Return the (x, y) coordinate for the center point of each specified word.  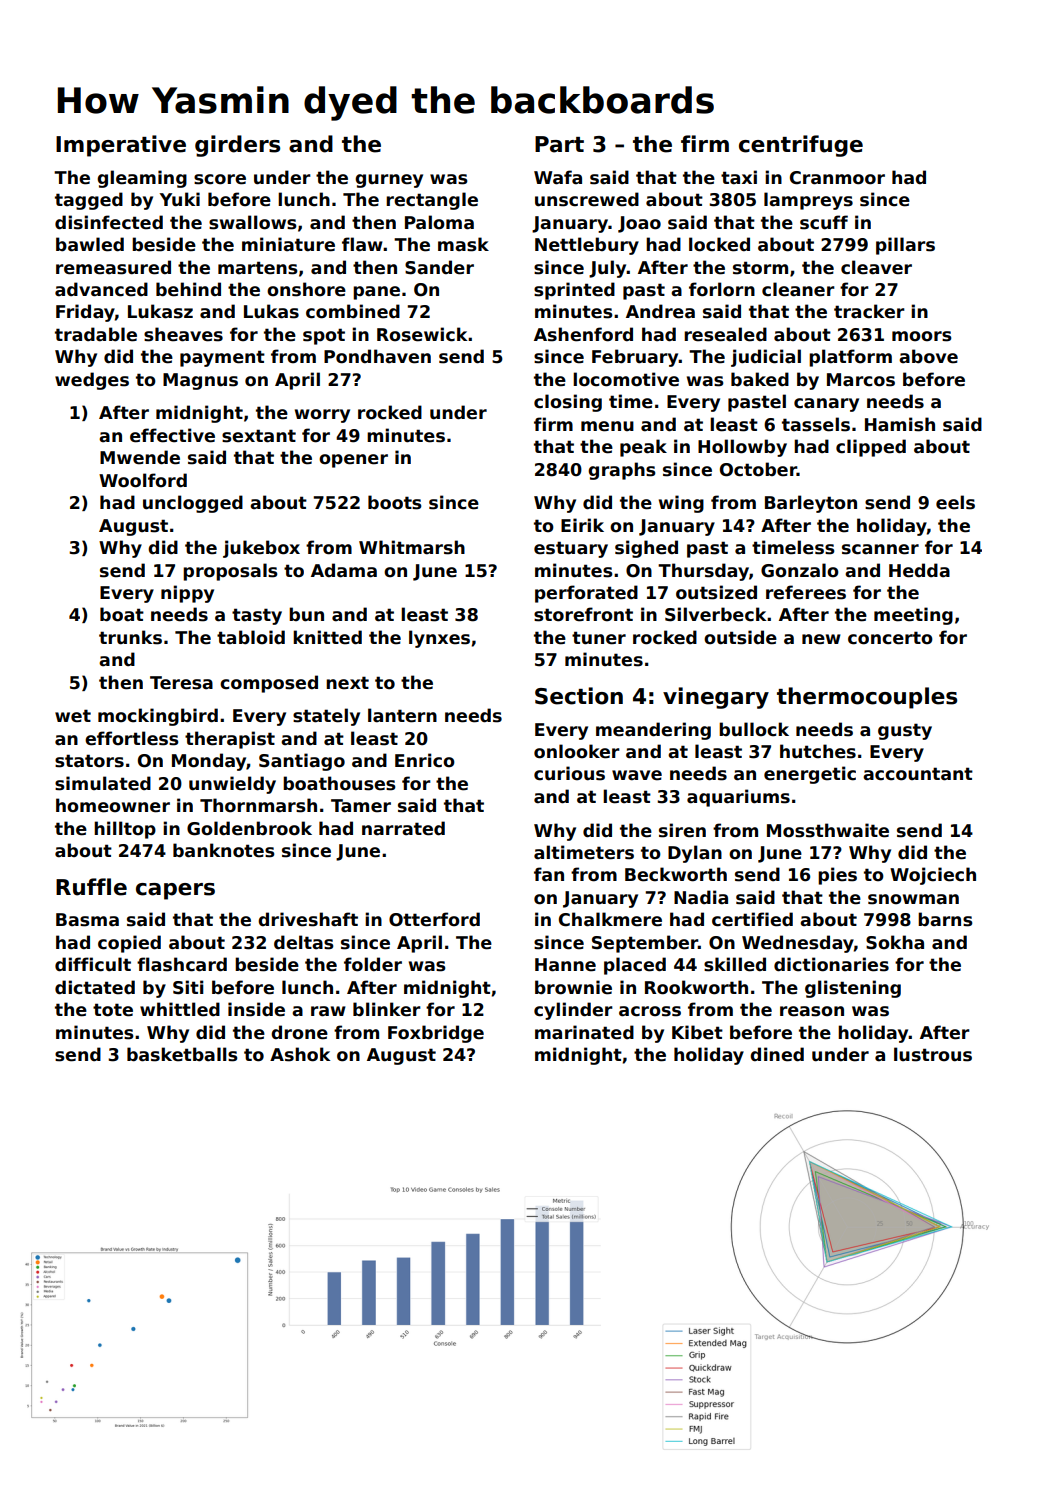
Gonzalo (800, 570)
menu (607, 426)
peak (643, 448)
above (928, 356)
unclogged (193, 504)
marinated (584, 1032)
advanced (101, 289)
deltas (304, 942)
